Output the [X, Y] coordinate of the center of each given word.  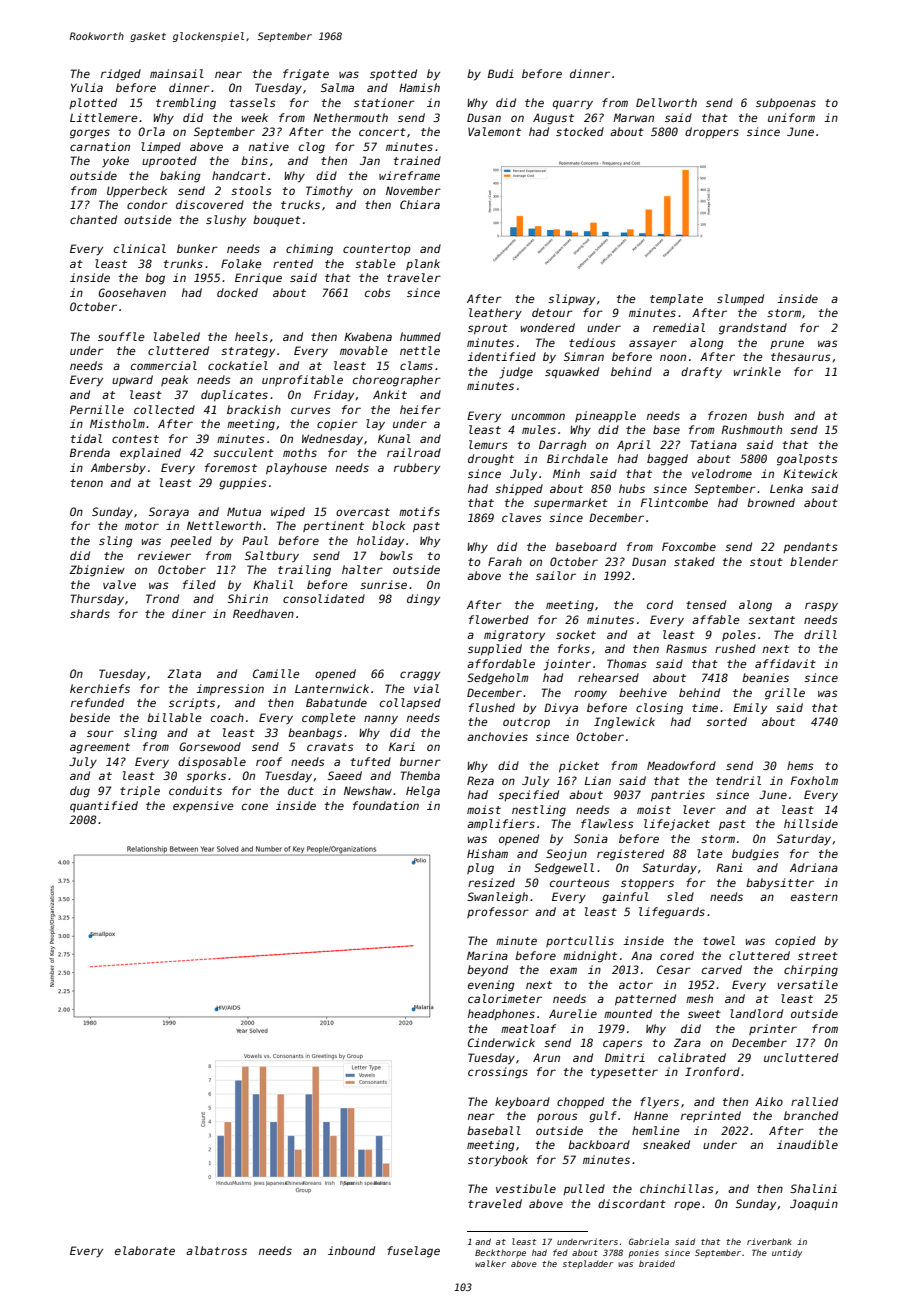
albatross [216, 1250]
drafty [701, 373]
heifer [420, 409]
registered [630, 855]
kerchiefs [100, 688]
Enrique [258, 278]
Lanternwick [332, 688]
